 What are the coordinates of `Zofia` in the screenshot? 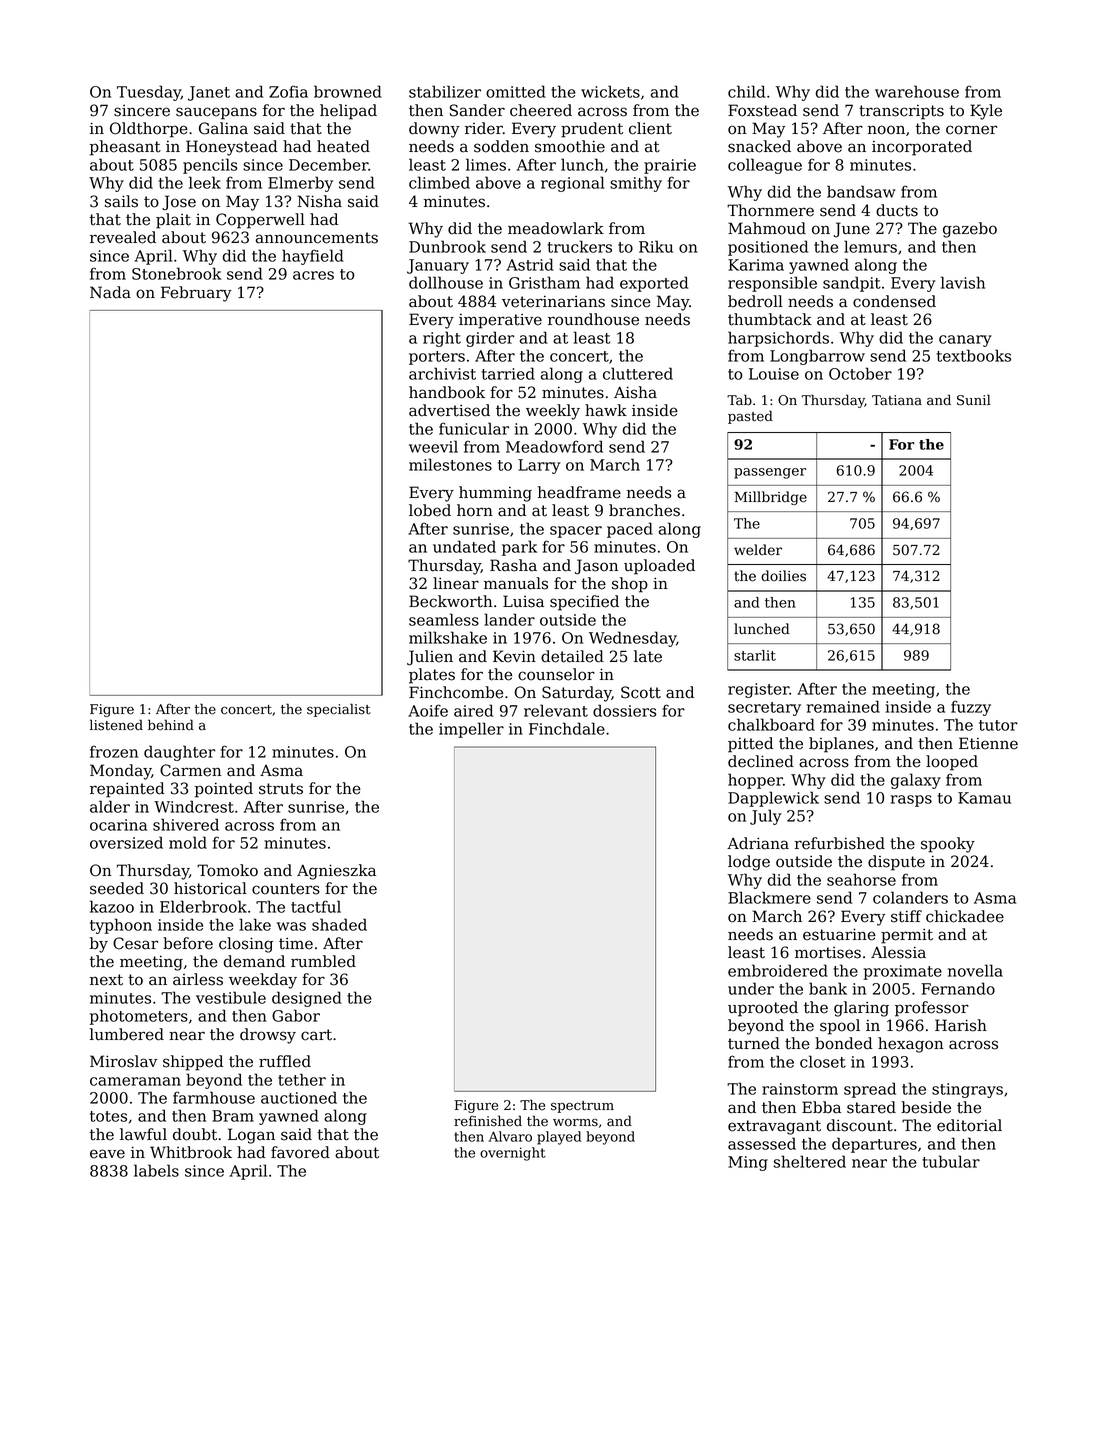 It's located at (288, 91).
